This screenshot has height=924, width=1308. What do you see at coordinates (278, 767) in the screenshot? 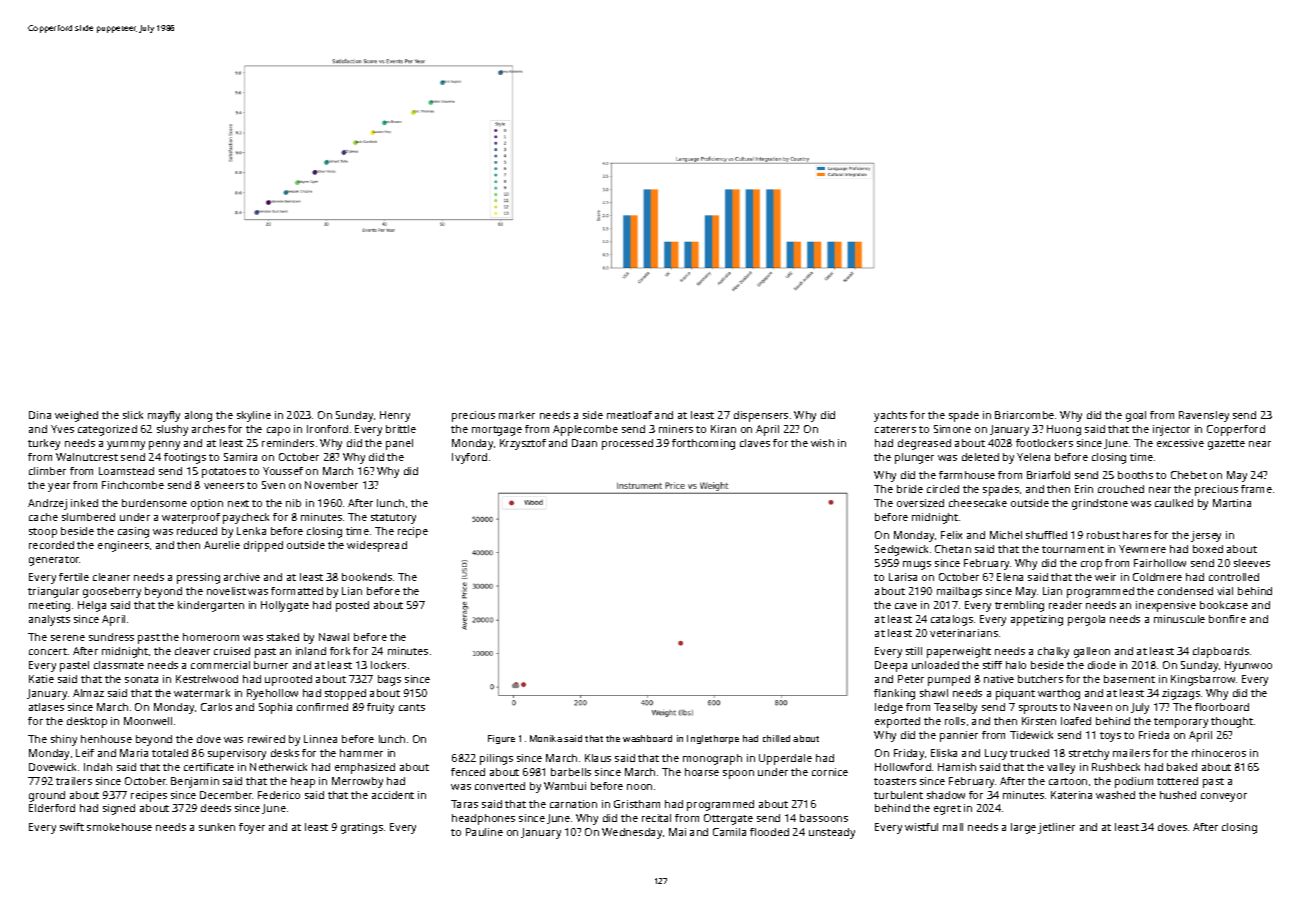
I see `Netherwick` at bounding box center [278, 767].
